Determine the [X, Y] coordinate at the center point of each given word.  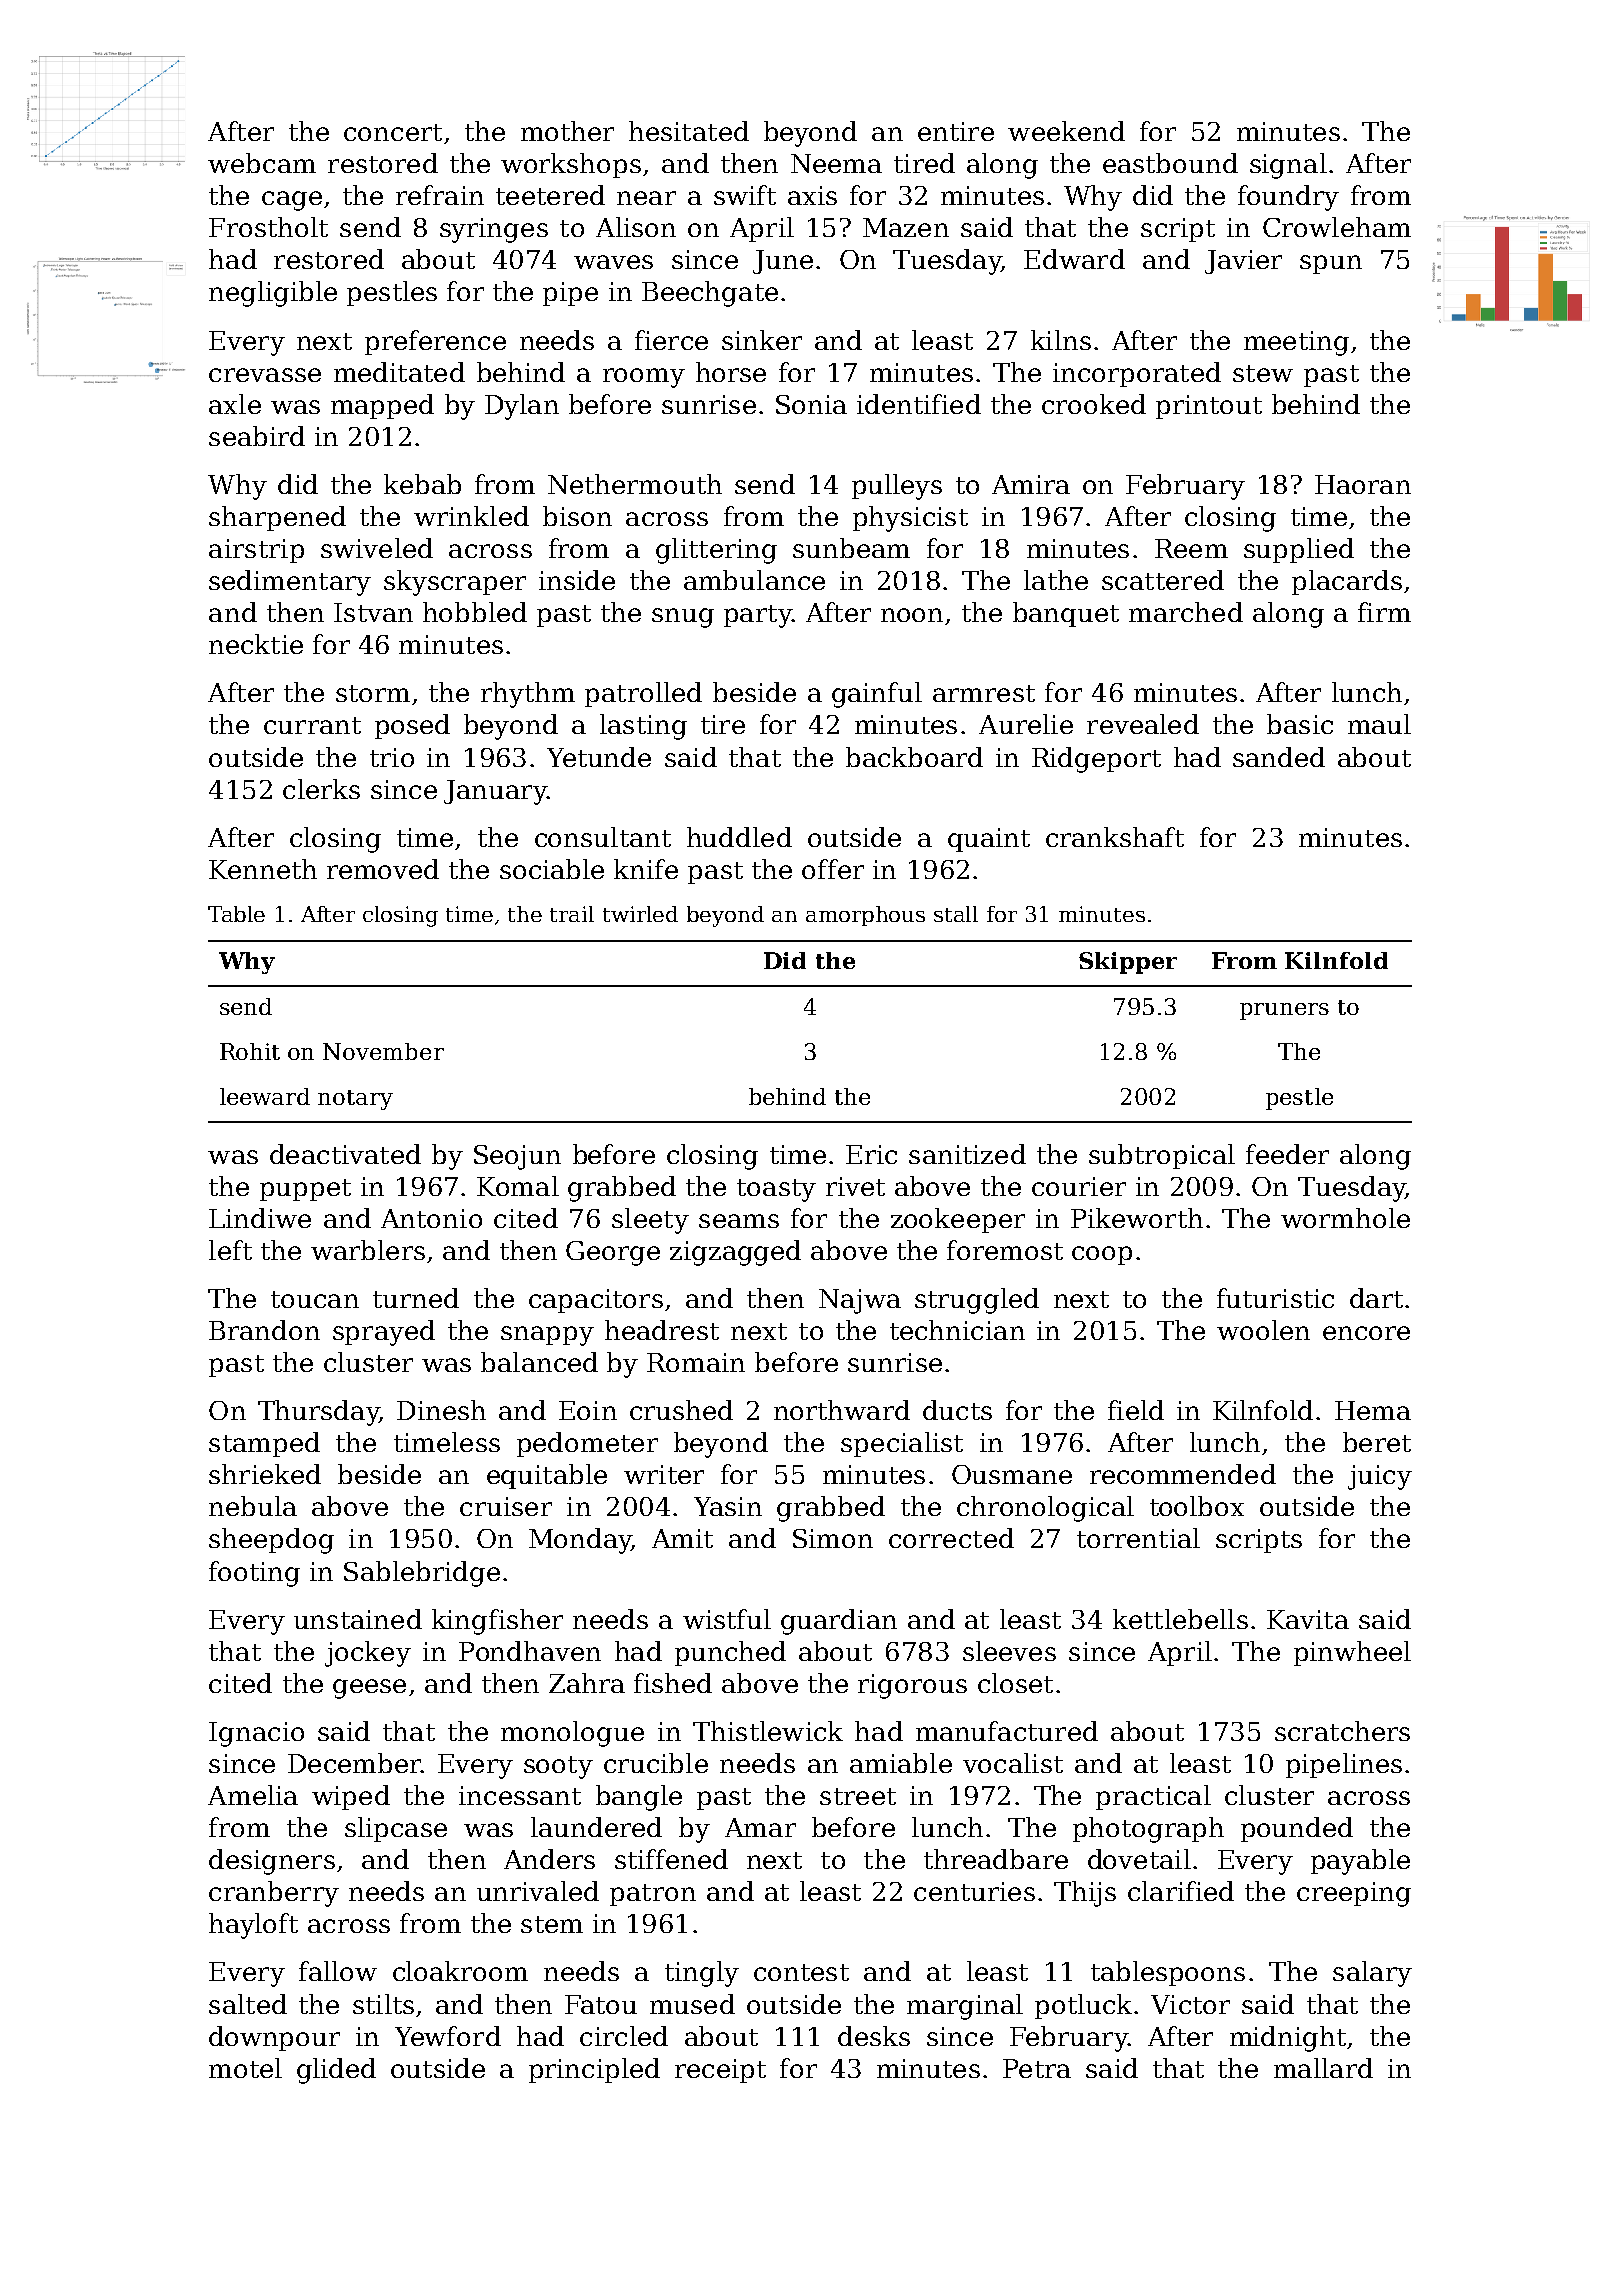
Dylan [522, 407]
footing [254, 1574]
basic [1300, 724]
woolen [1263, 1330]
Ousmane [1012, 1474]
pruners [1284, 1011]
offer [833, 869]
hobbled [475, 612]
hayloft [253, 1926]
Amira [1031, 484]
